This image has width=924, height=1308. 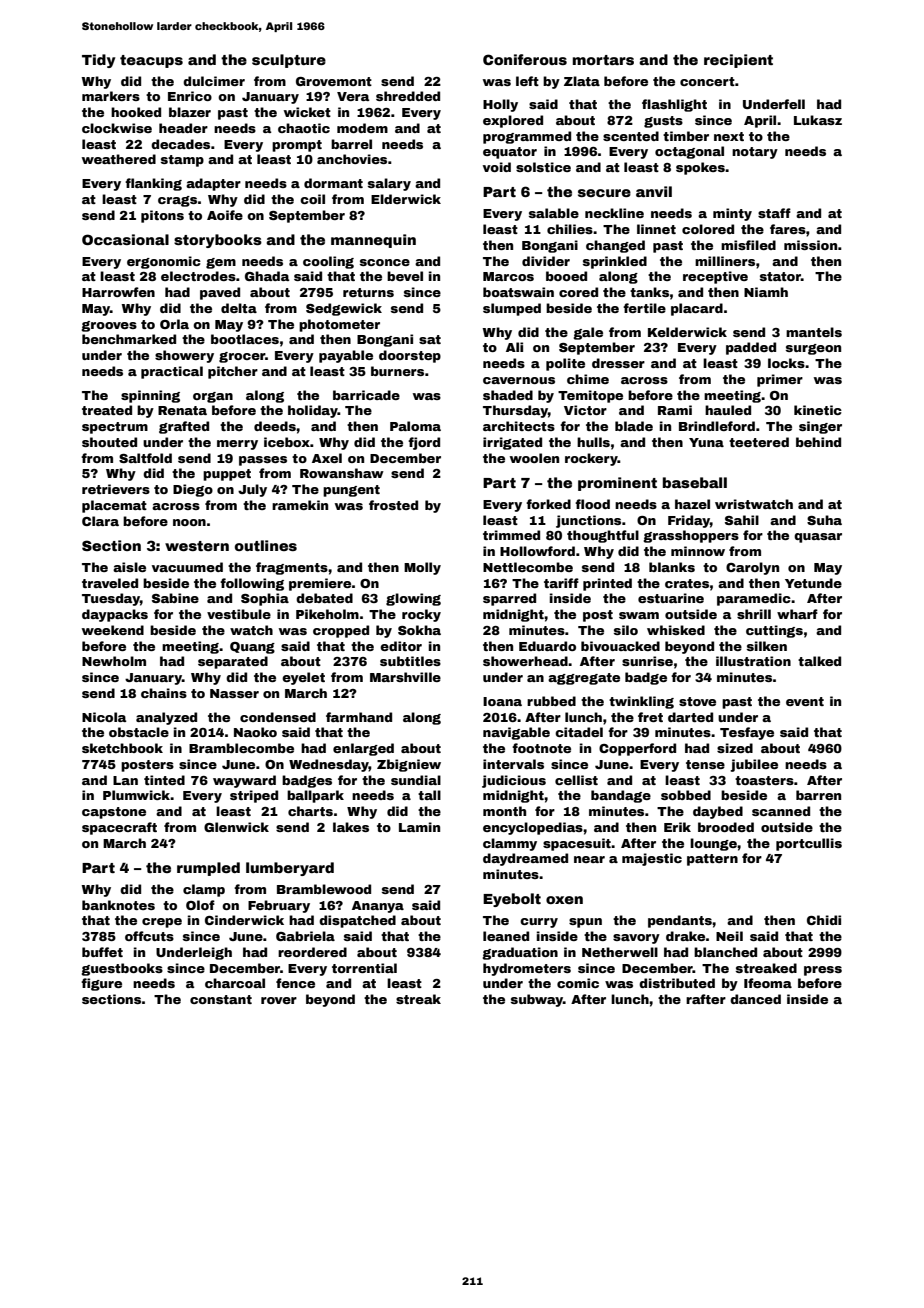 I want to click on spacecraft, so click(x=119, y=828).
